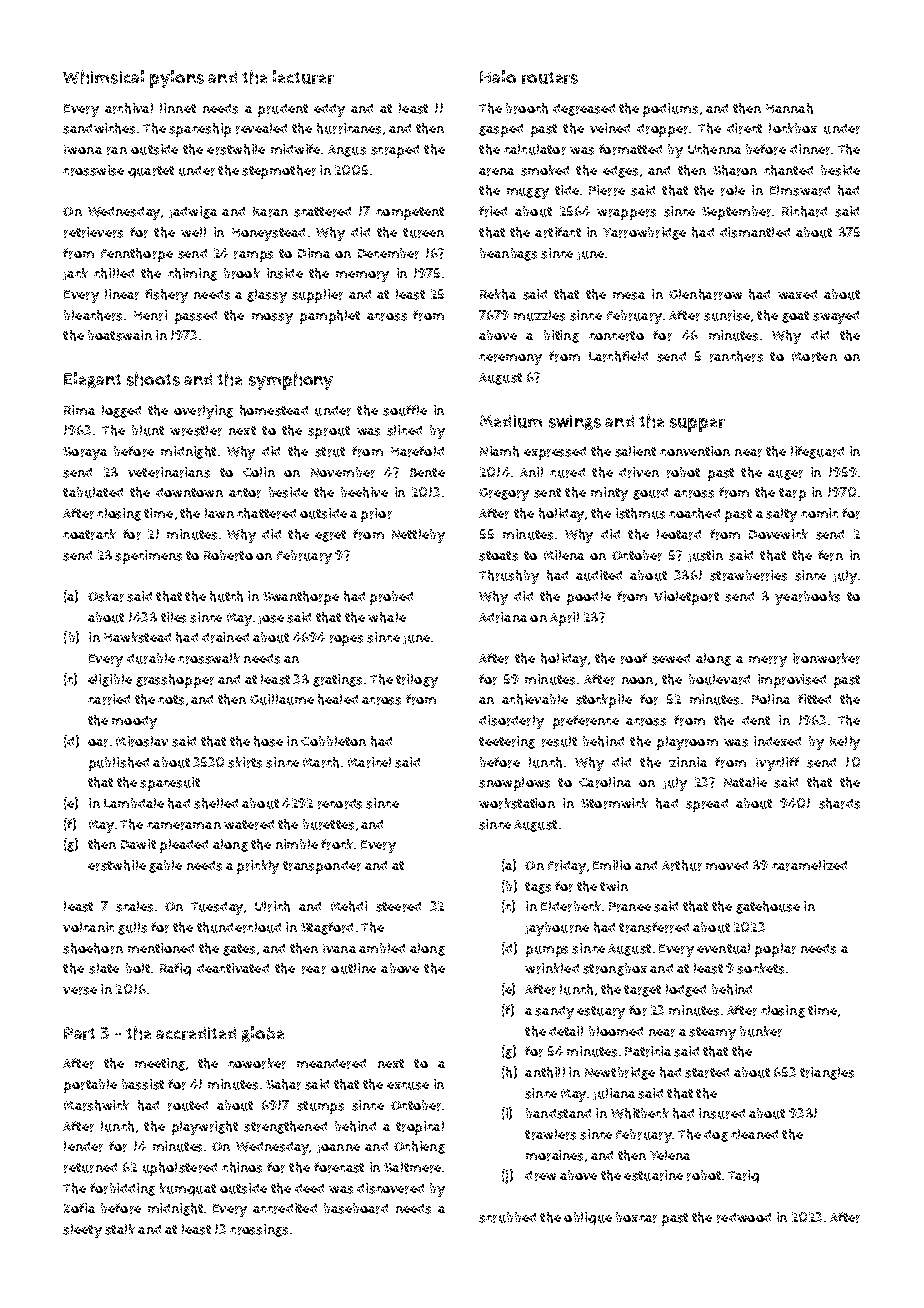 Image resolution: width=924 pixels, height=1308 pixels. Describe the element at coordinates (188, 1106) in the screenshot. I see `routed` at that location.
